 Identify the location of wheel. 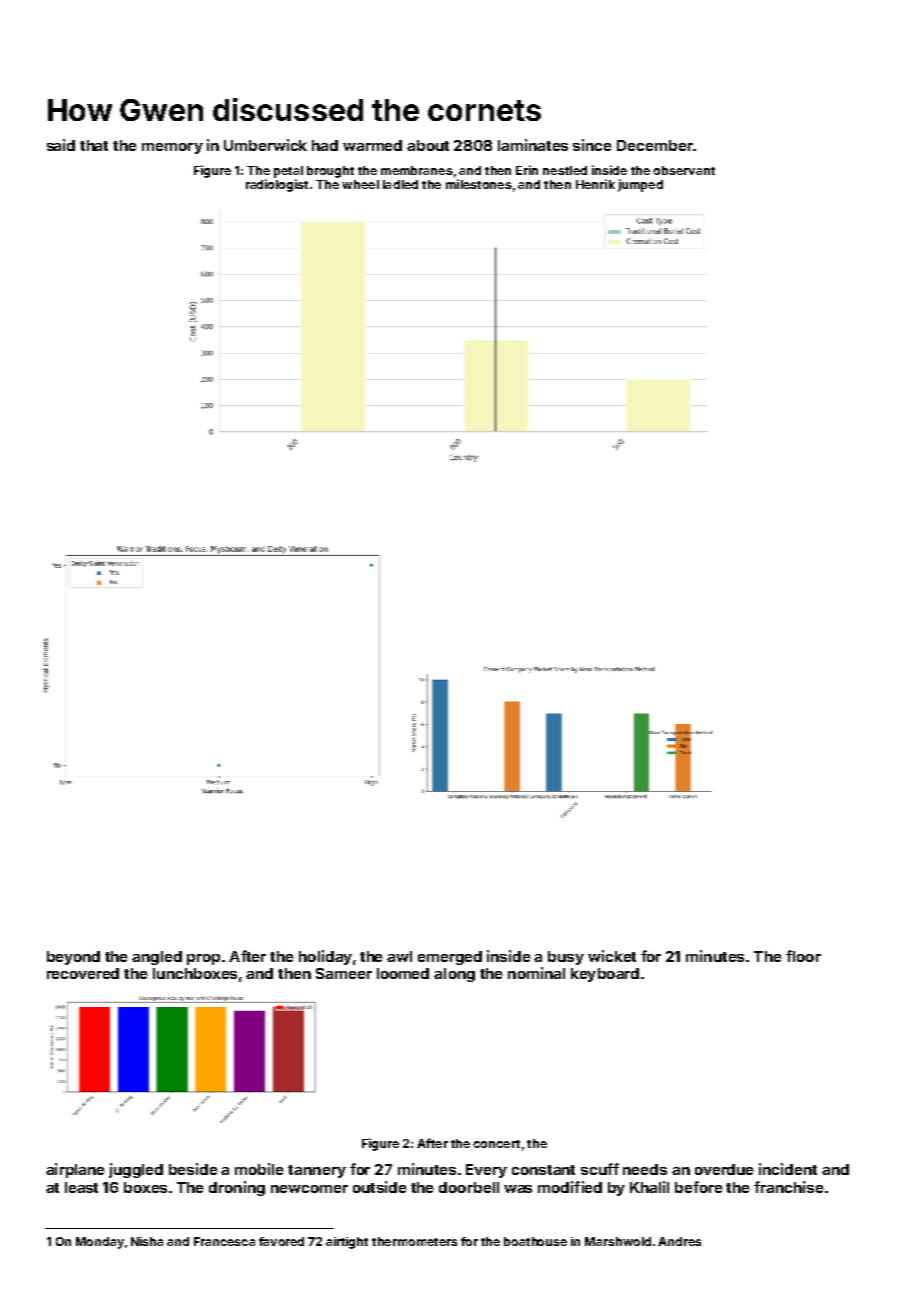
(360, 184).
